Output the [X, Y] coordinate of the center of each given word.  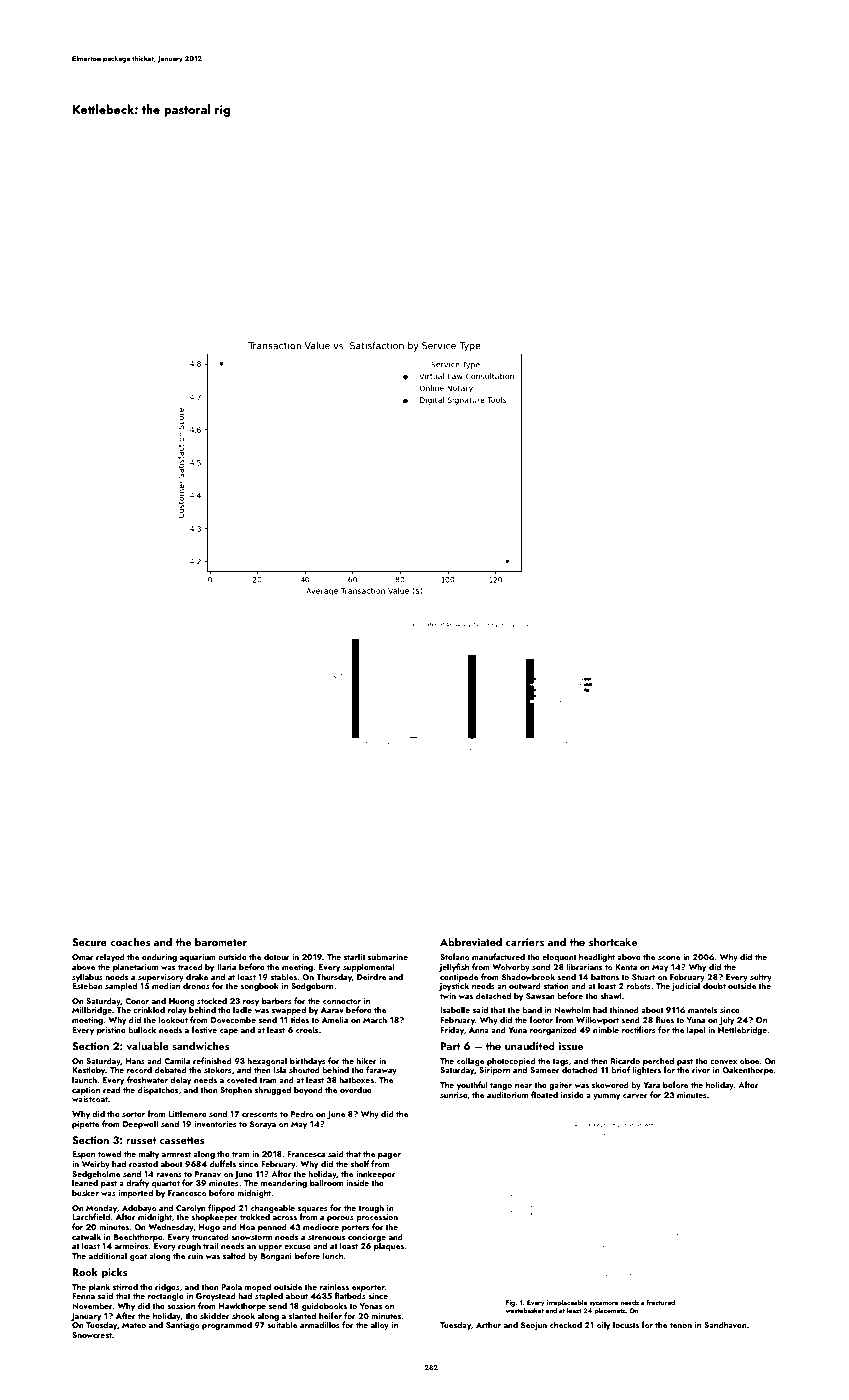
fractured [660, 1302]
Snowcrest [92, 1335]
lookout [173, 1019]
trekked [255, 1216]
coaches [130, 941]
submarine [388, 956]
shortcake [613, 941]
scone [669, 958]
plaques [389, 1246]
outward [525, 985]
